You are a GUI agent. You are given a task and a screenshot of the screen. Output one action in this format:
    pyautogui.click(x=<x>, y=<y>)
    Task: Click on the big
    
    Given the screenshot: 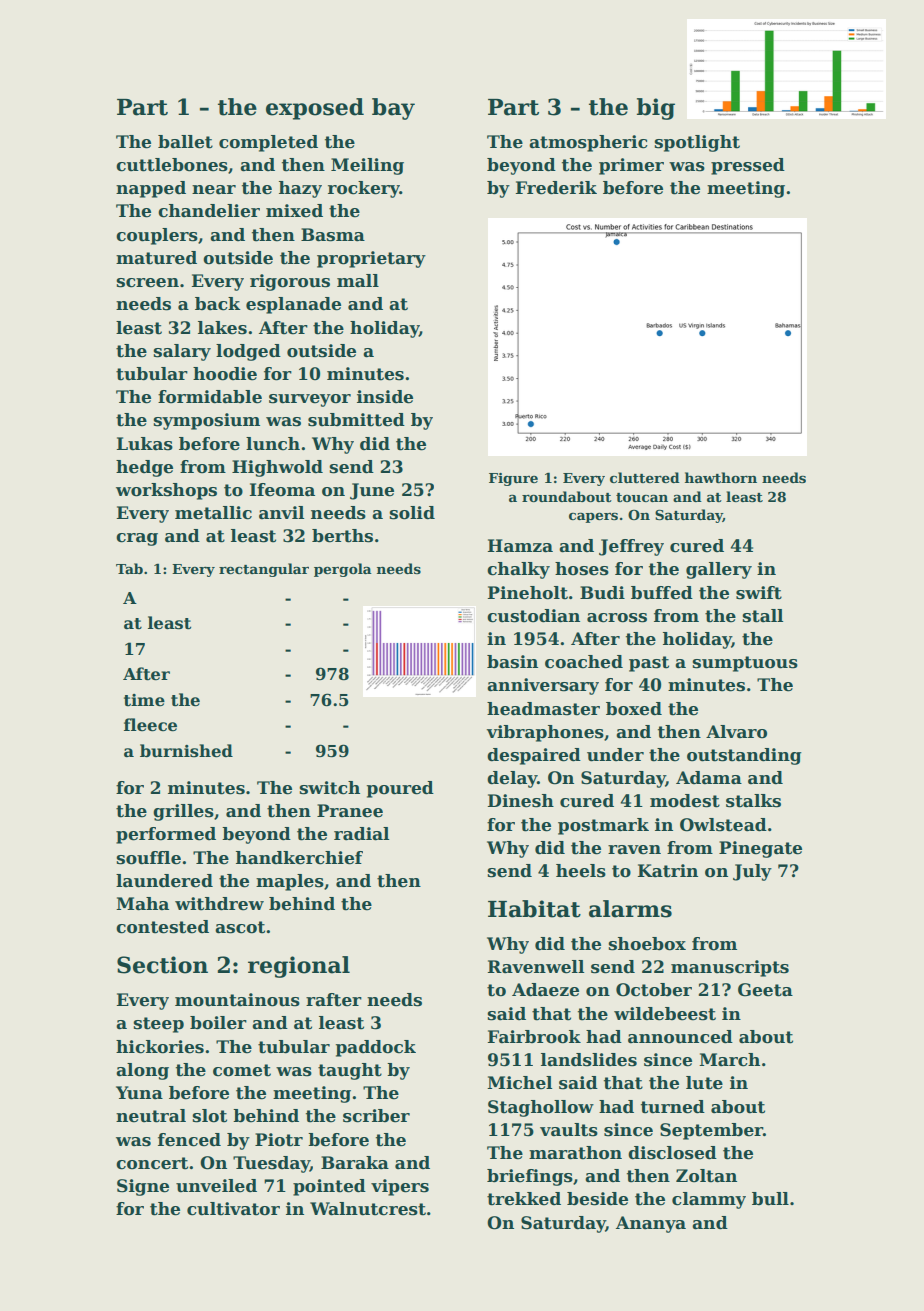 What is the action you would take?
    pyautogui.click(x=656, y=109)
